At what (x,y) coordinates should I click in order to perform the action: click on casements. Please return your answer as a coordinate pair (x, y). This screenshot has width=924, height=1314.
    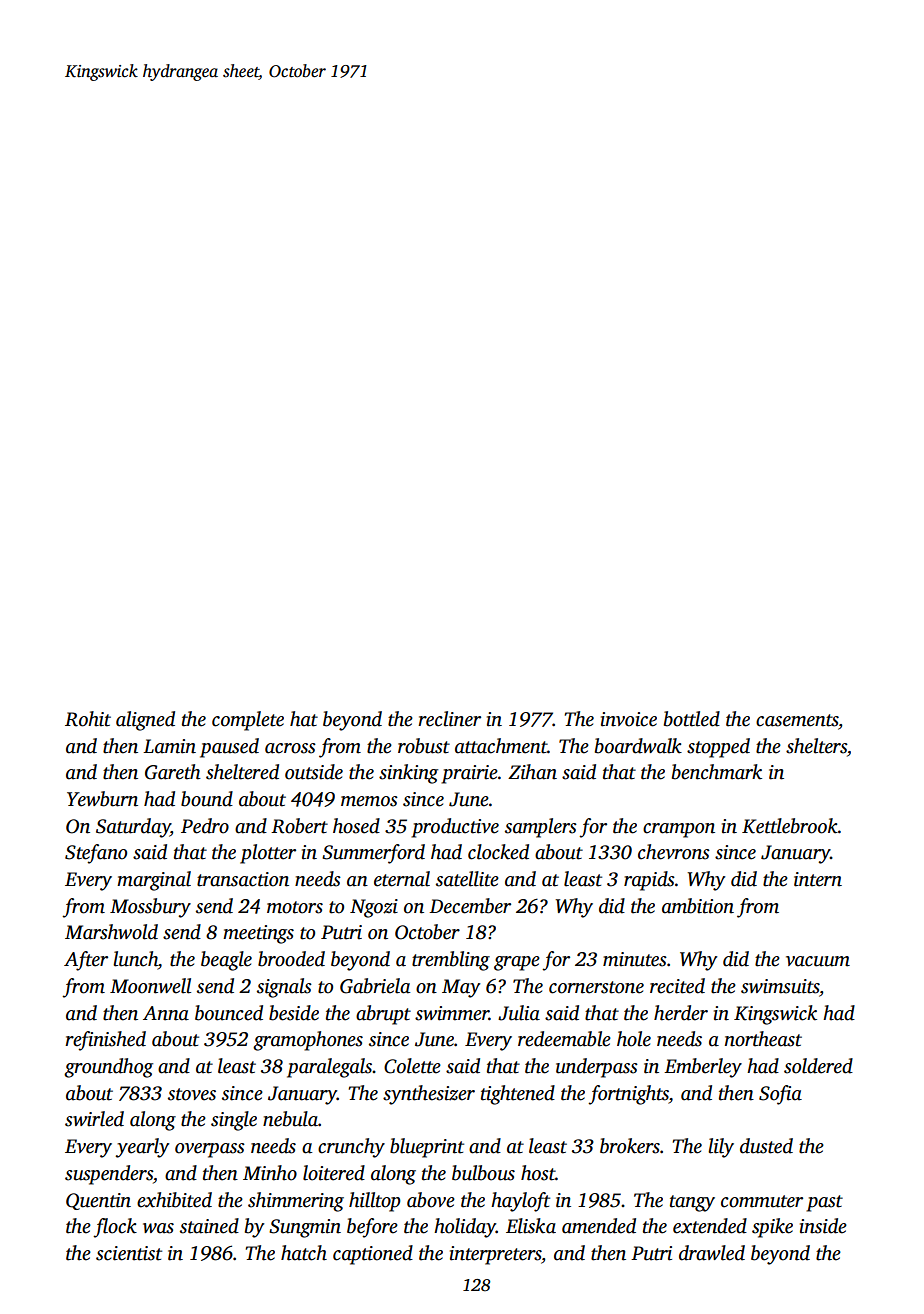
    Looking at the image, I should click on (797, 720).
